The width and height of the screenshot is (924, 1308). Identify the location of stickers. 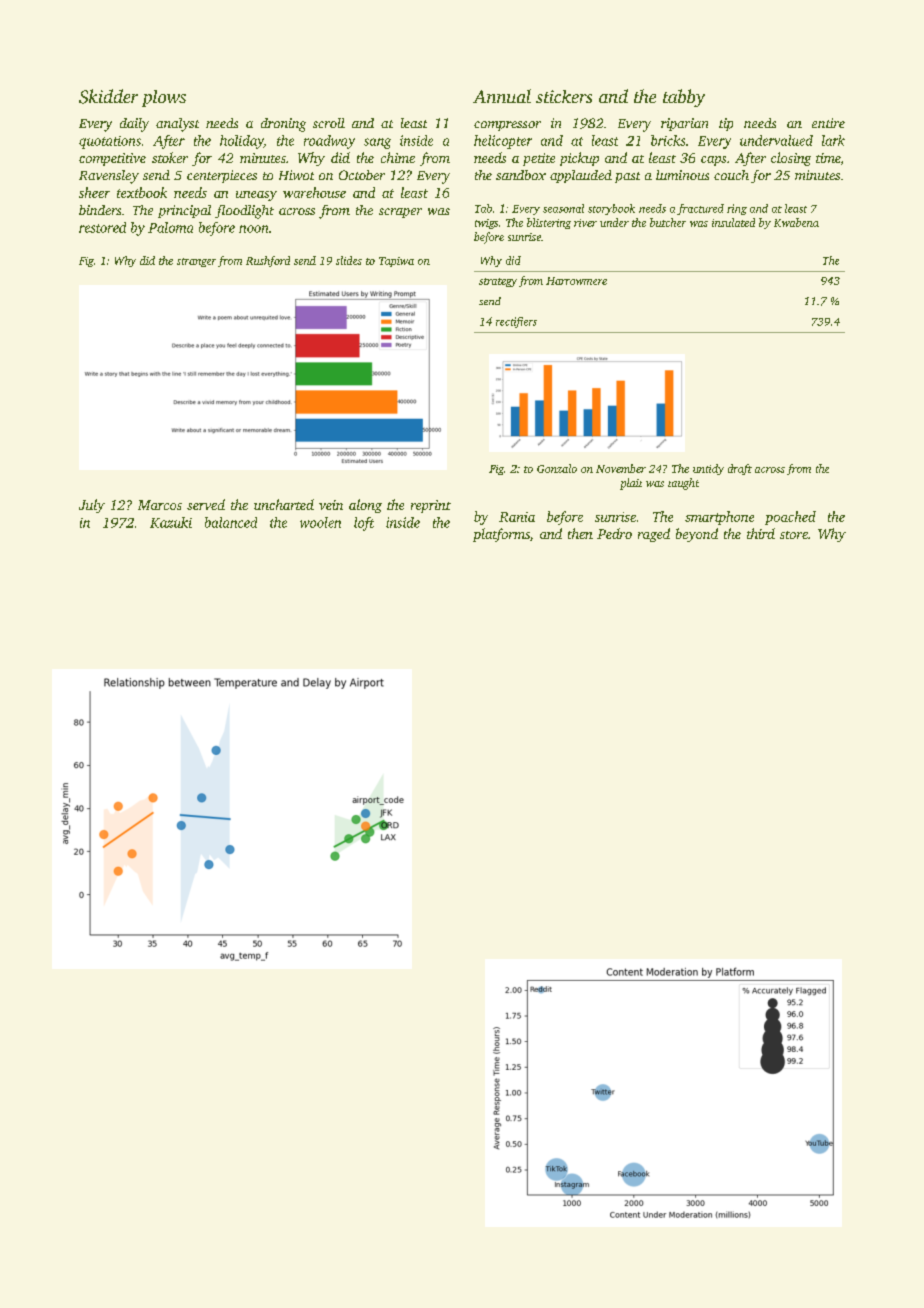
(564, 96).
